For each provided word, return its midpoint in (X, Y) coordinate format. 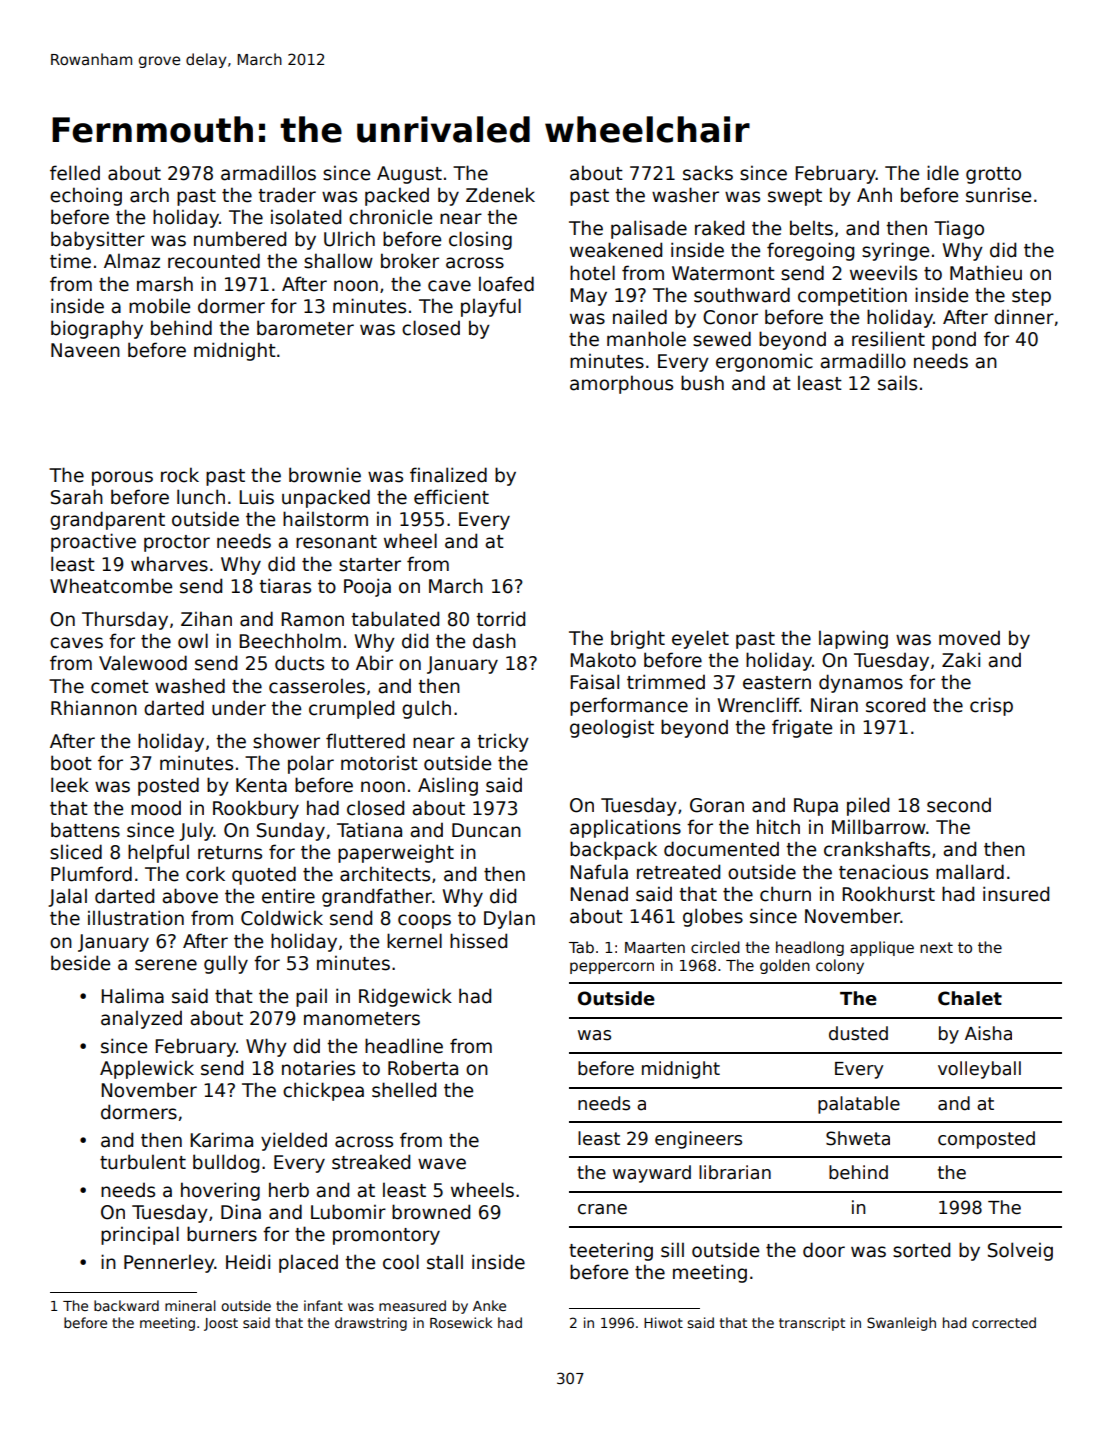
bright (638, 639)
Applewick (147, 1069)
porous (122, 478)
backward (126, 1305)
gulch (426, 709)
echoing (86, 196)
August (409, 175)
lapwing (853, 639)
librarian (735, 1172)
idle (943, 173)
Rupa (816, 807)
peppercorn (612, 968)
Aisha (988, 1033)
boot (71, 763)
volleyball (979, 1070)
